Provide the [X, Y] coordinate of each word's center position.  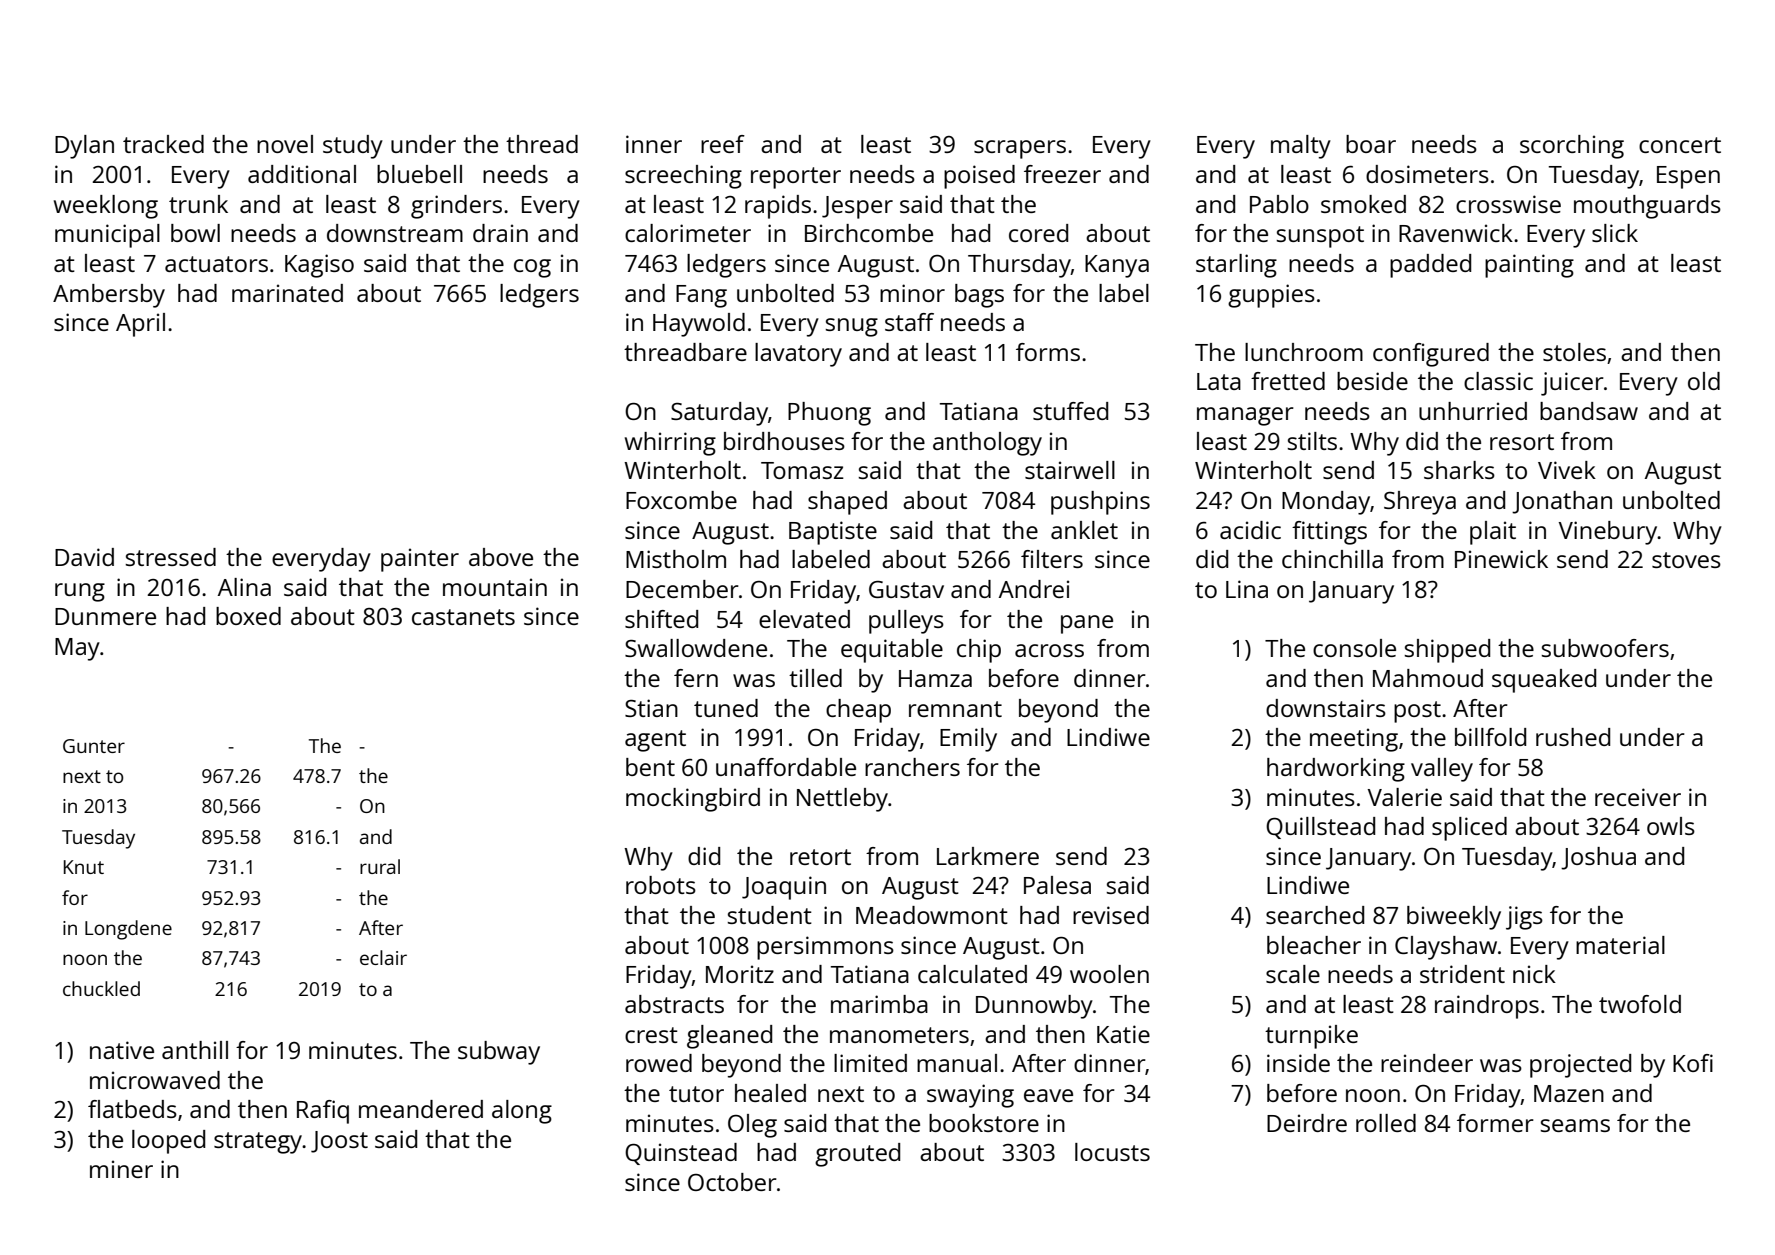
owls [1671, 826]
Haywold [699, 325]
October [732, 1182]
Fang [701, 296]
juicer [1572, 384]
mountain [495, 587]
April [140, 325]
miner [121, 1169]
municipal [107, 236]
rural [380, 866]
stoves [1686, 560]
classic [1498, 381]
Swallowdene [696, 648]
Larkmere [988, 856]
